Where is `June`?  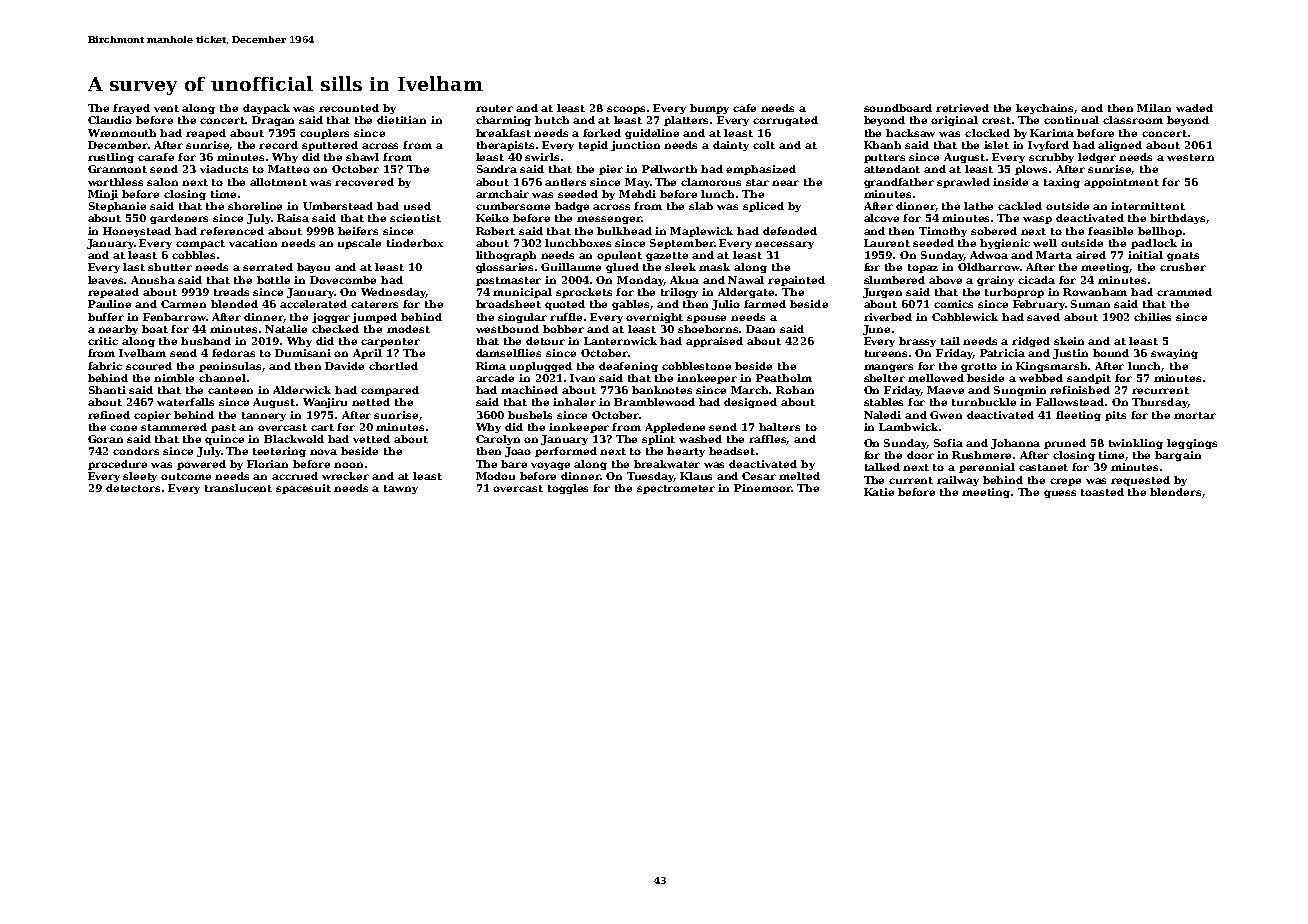 June is located at coordinates (876, 330).
